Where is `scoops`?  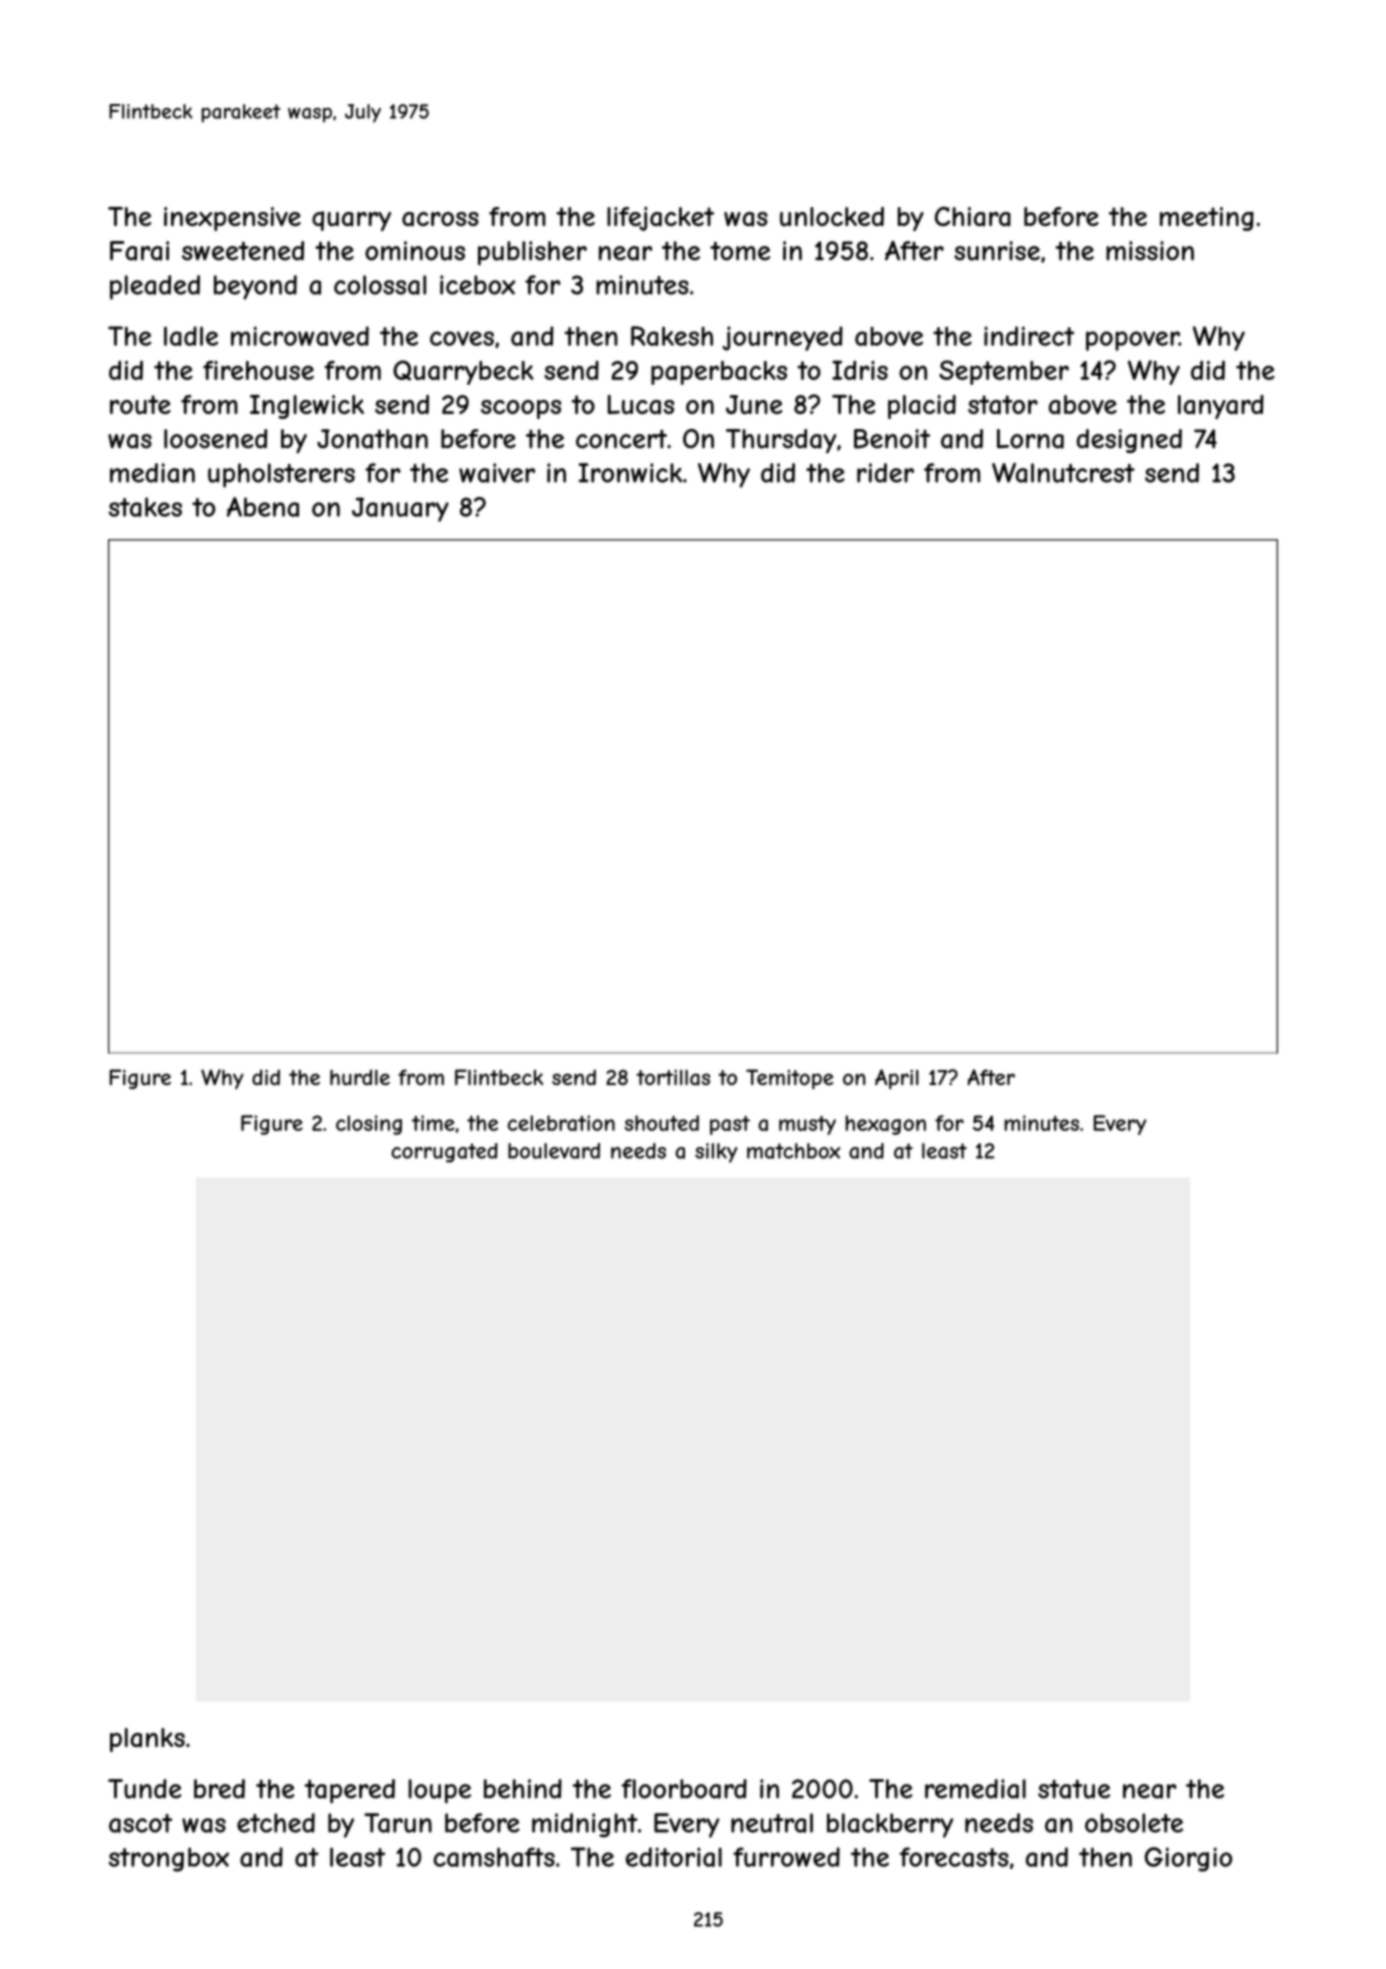 scoops is located at coordinates (521, 409).
